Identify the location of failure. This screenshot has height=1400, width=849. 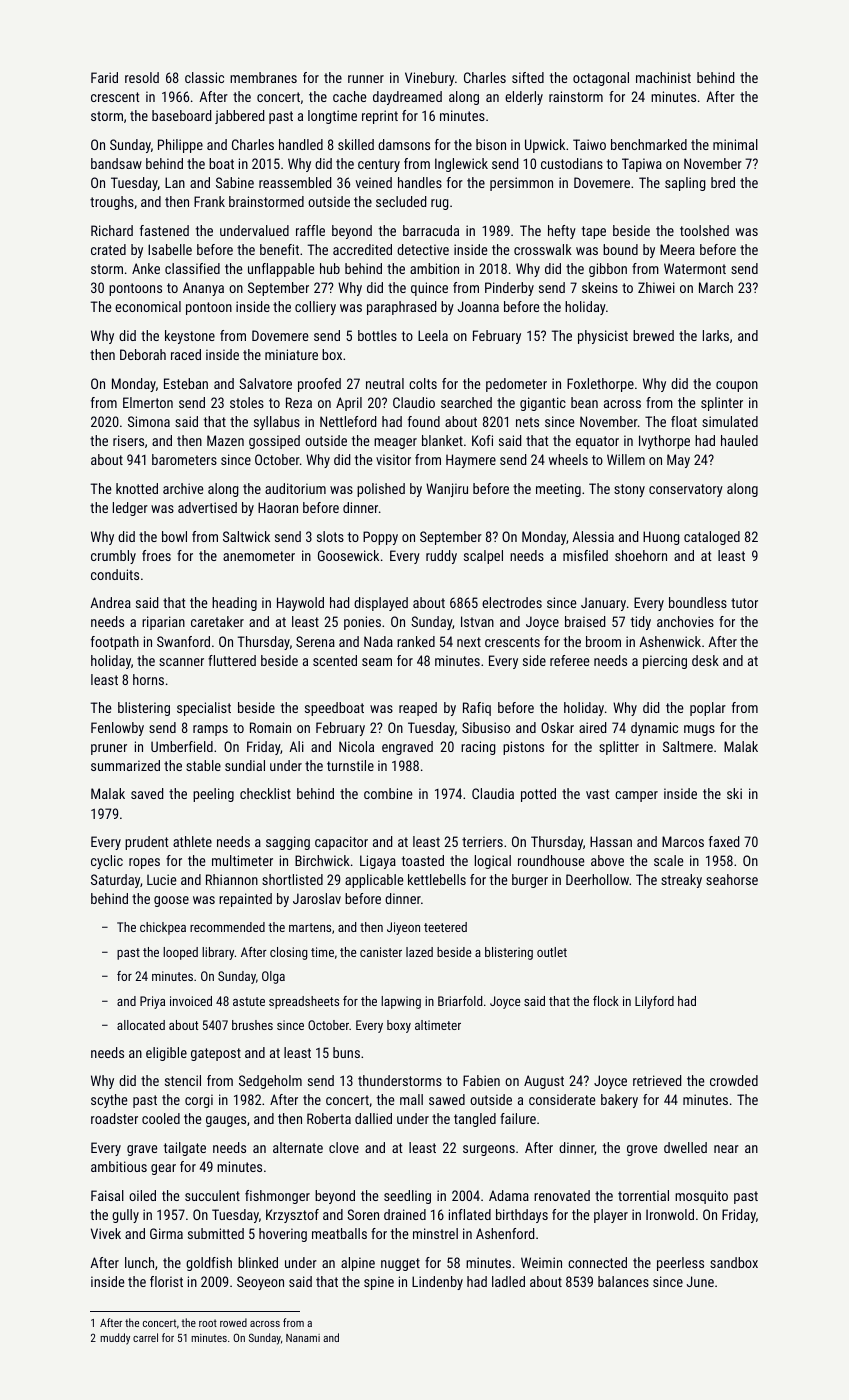
(518, 1118).
